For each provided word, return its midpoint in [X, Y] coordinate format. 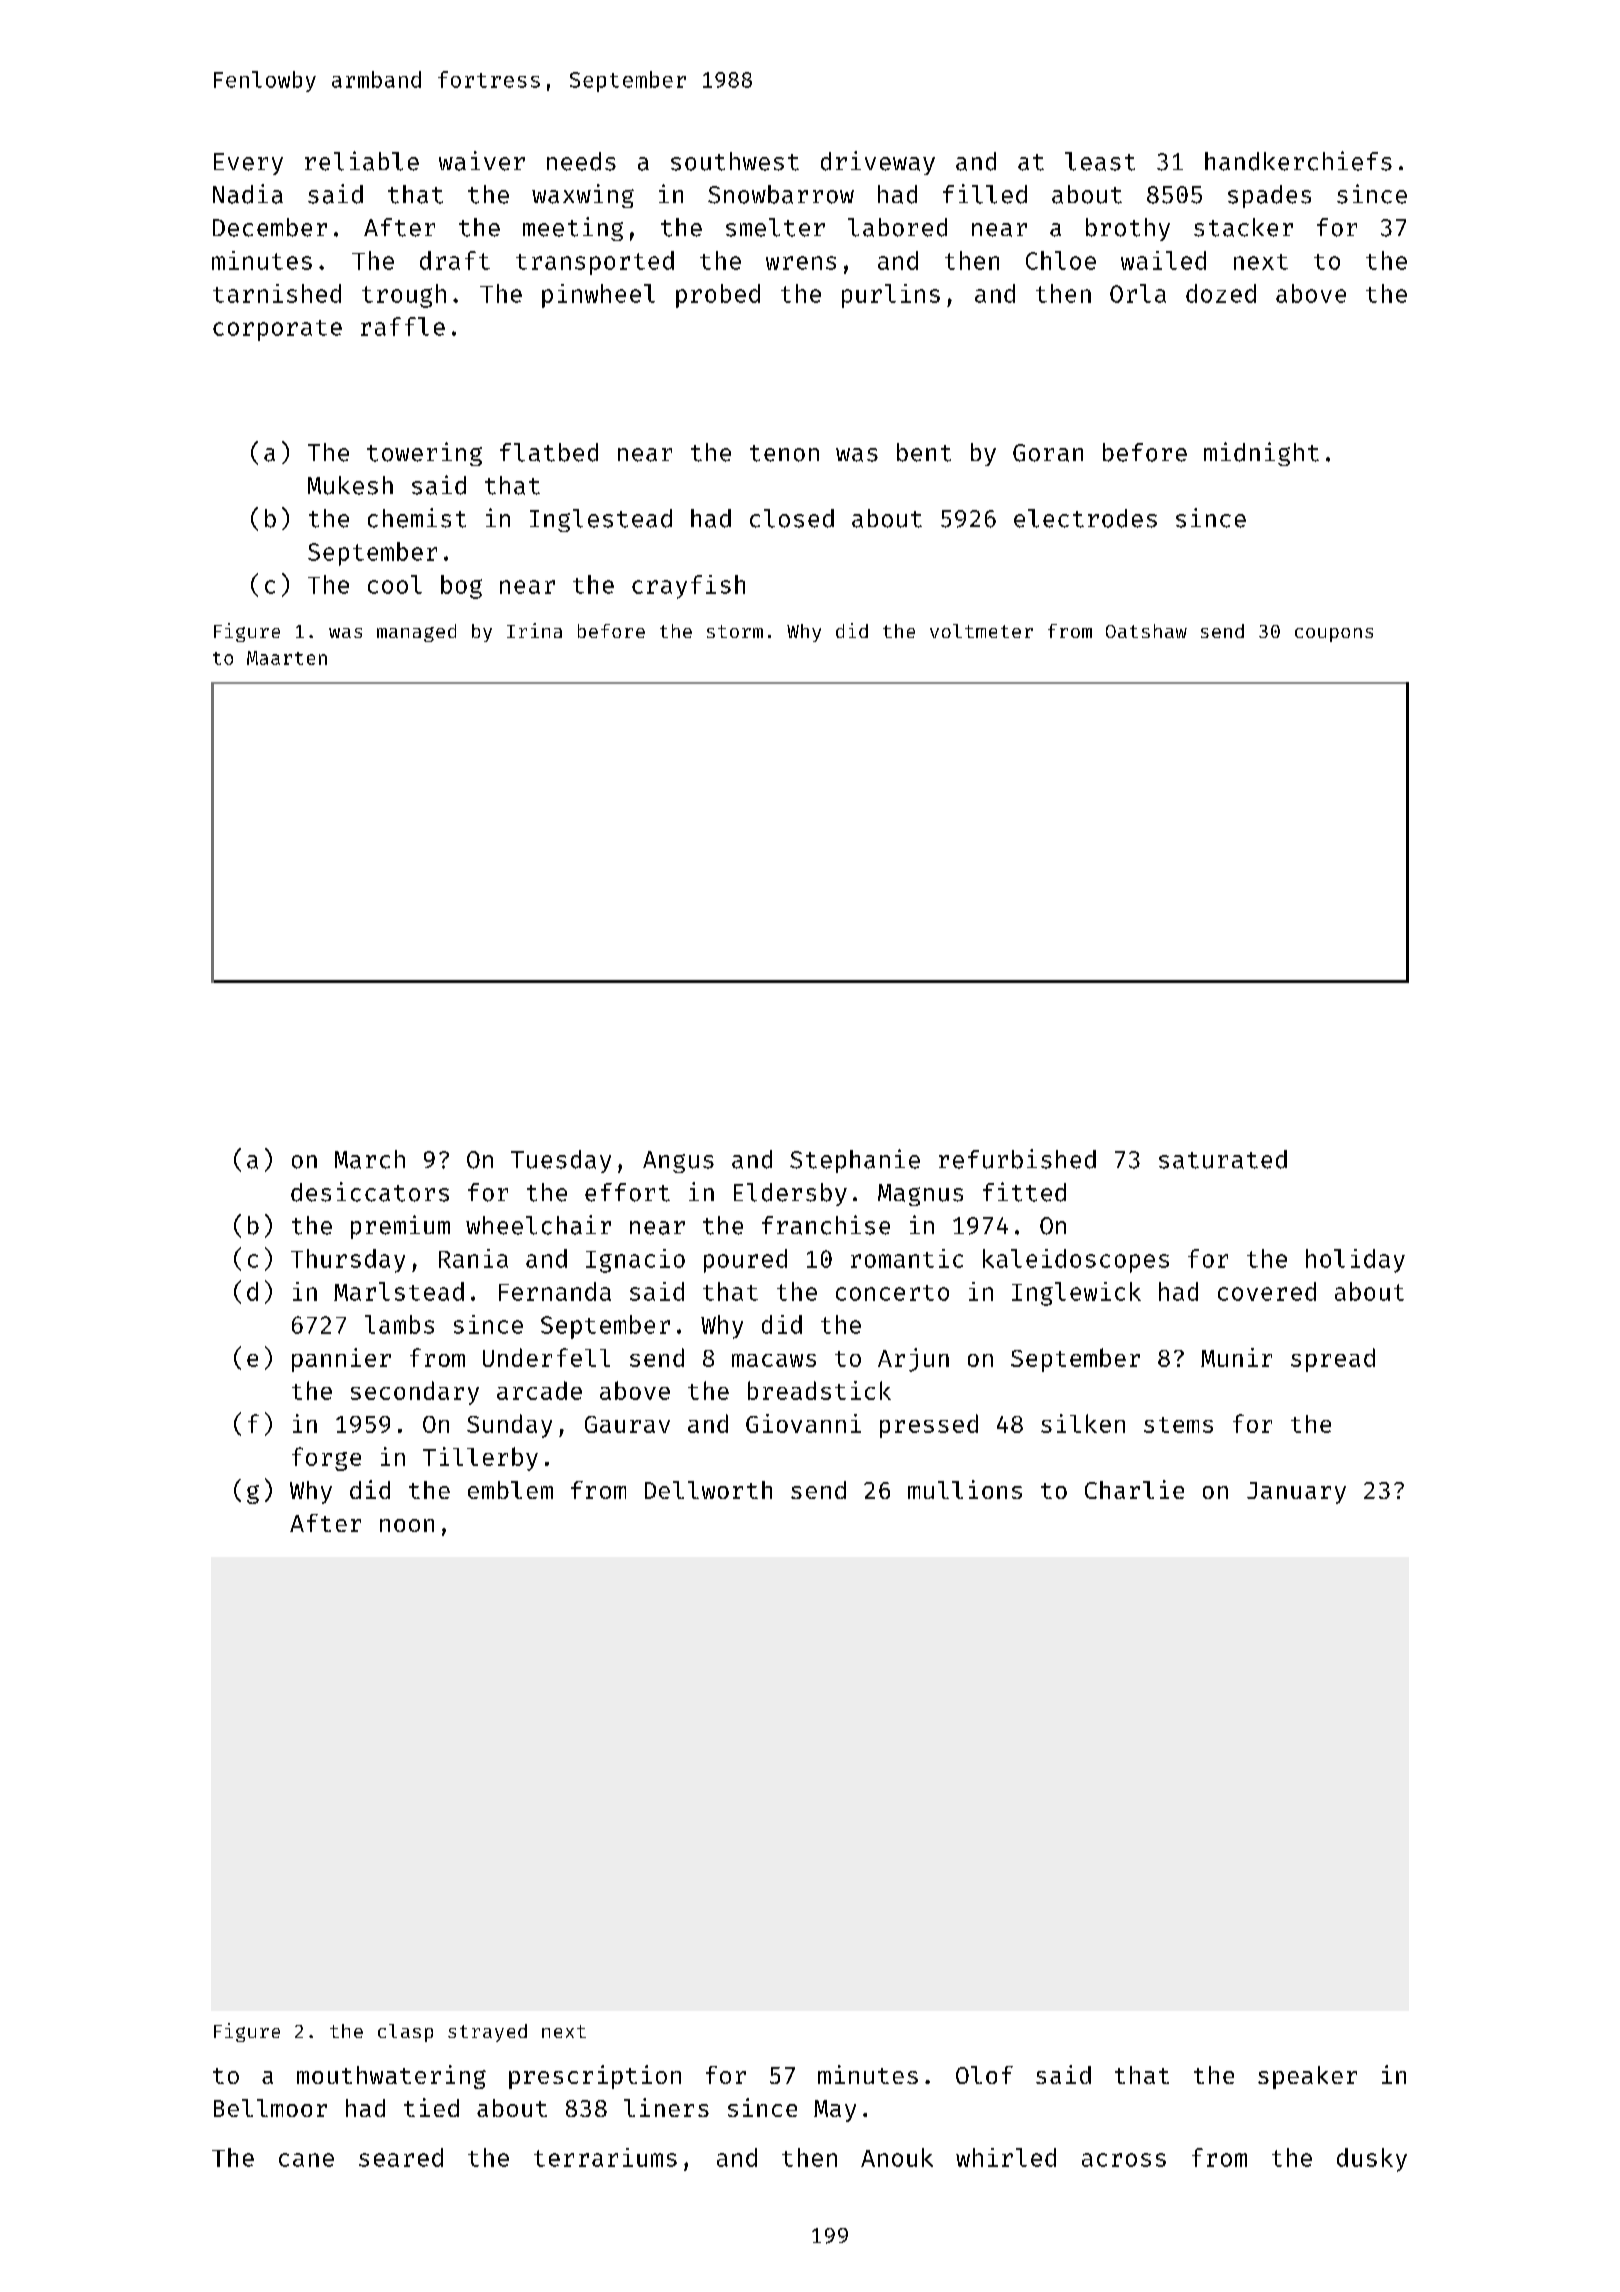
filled [985, 194]
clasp [405, 2033]
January [1296, 1493]
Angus [678, 1162]
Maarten [287, 658]
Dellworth [708, 1490]
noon [407, 1525]
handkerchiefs [1298, 161]
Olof [984, 2075]
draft [455, 260]
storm [735, 631]
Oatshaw [1146, 631]
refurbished [1017, 1159]
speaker [1307, 2077]
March [370, 1159]
